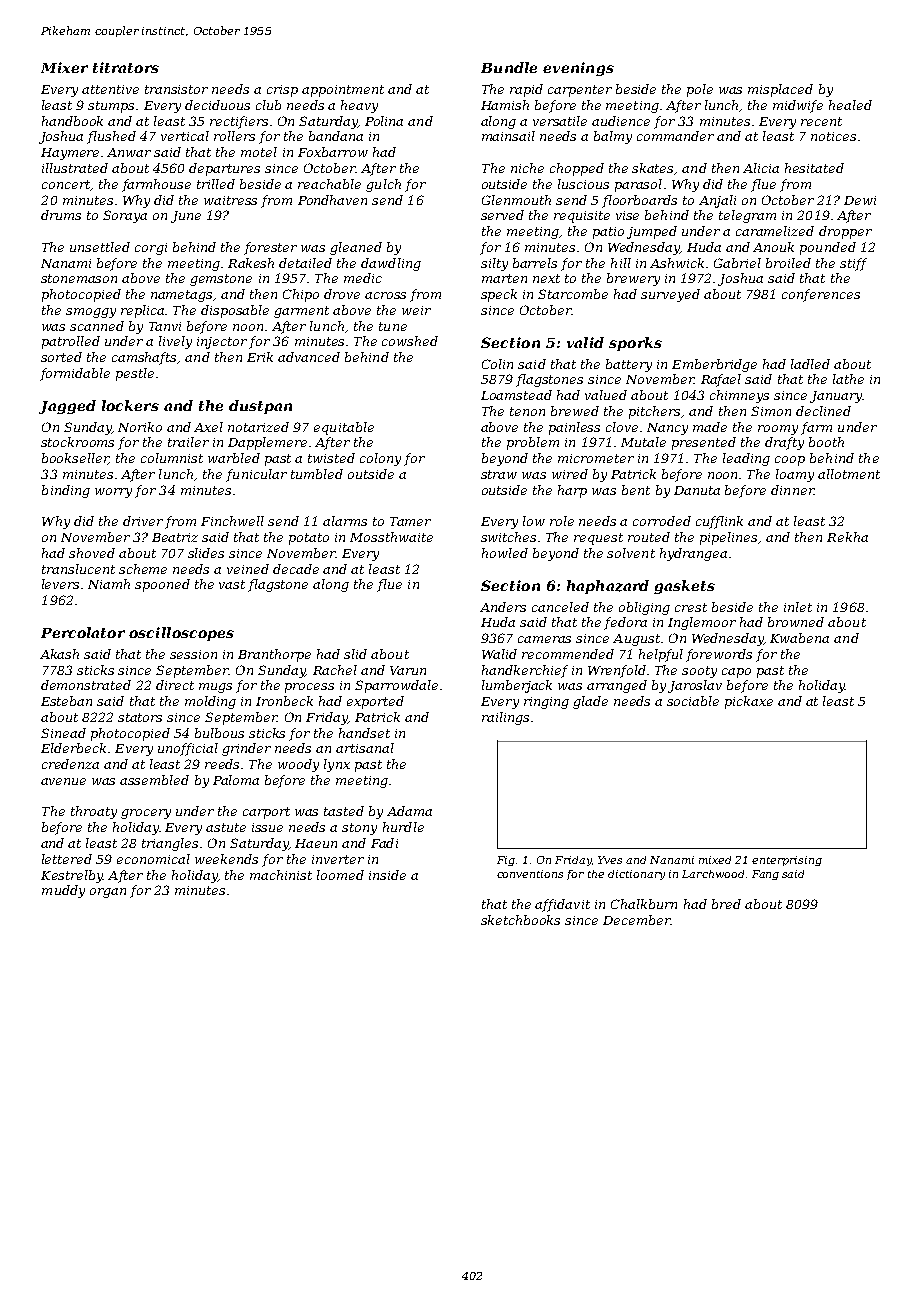  I want to click on cowshed, so click(410, 341).
